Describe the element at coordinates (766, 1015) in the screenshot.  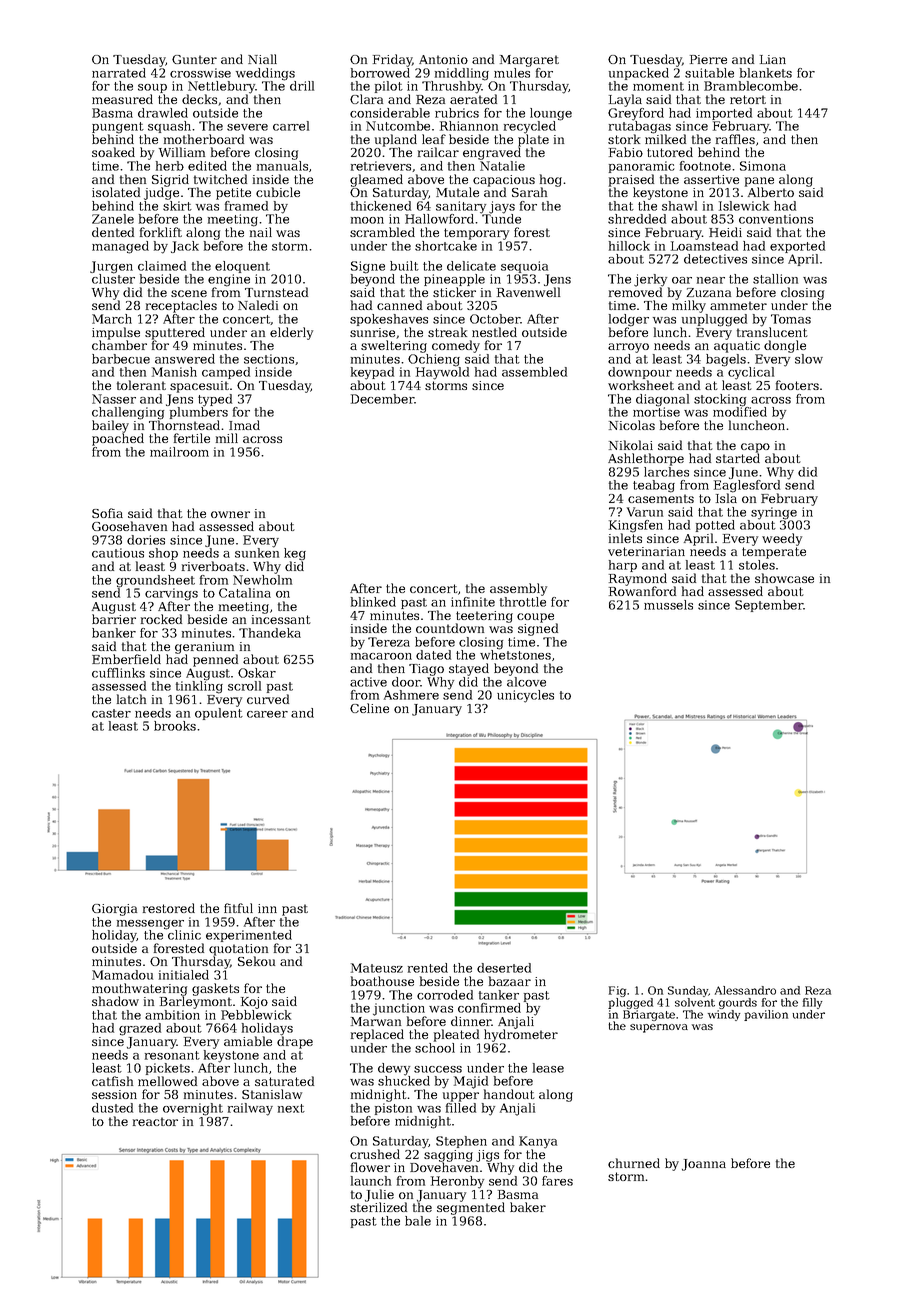
I see `pavilion` at that location.
